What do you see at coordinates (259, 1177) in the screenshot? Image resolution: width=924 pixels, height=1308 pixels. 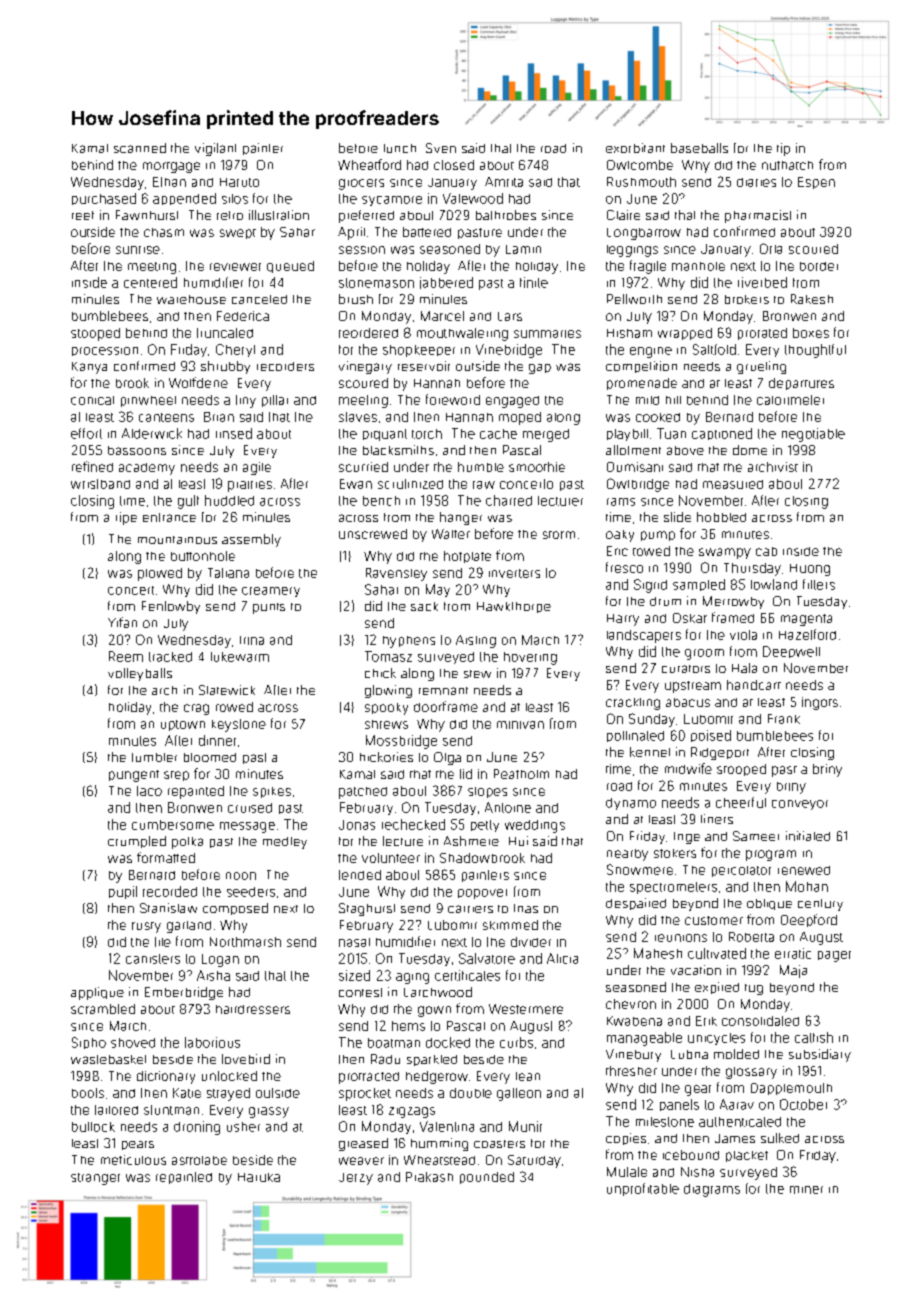 I see `Haruka` at bounding box center [259, 1177].
